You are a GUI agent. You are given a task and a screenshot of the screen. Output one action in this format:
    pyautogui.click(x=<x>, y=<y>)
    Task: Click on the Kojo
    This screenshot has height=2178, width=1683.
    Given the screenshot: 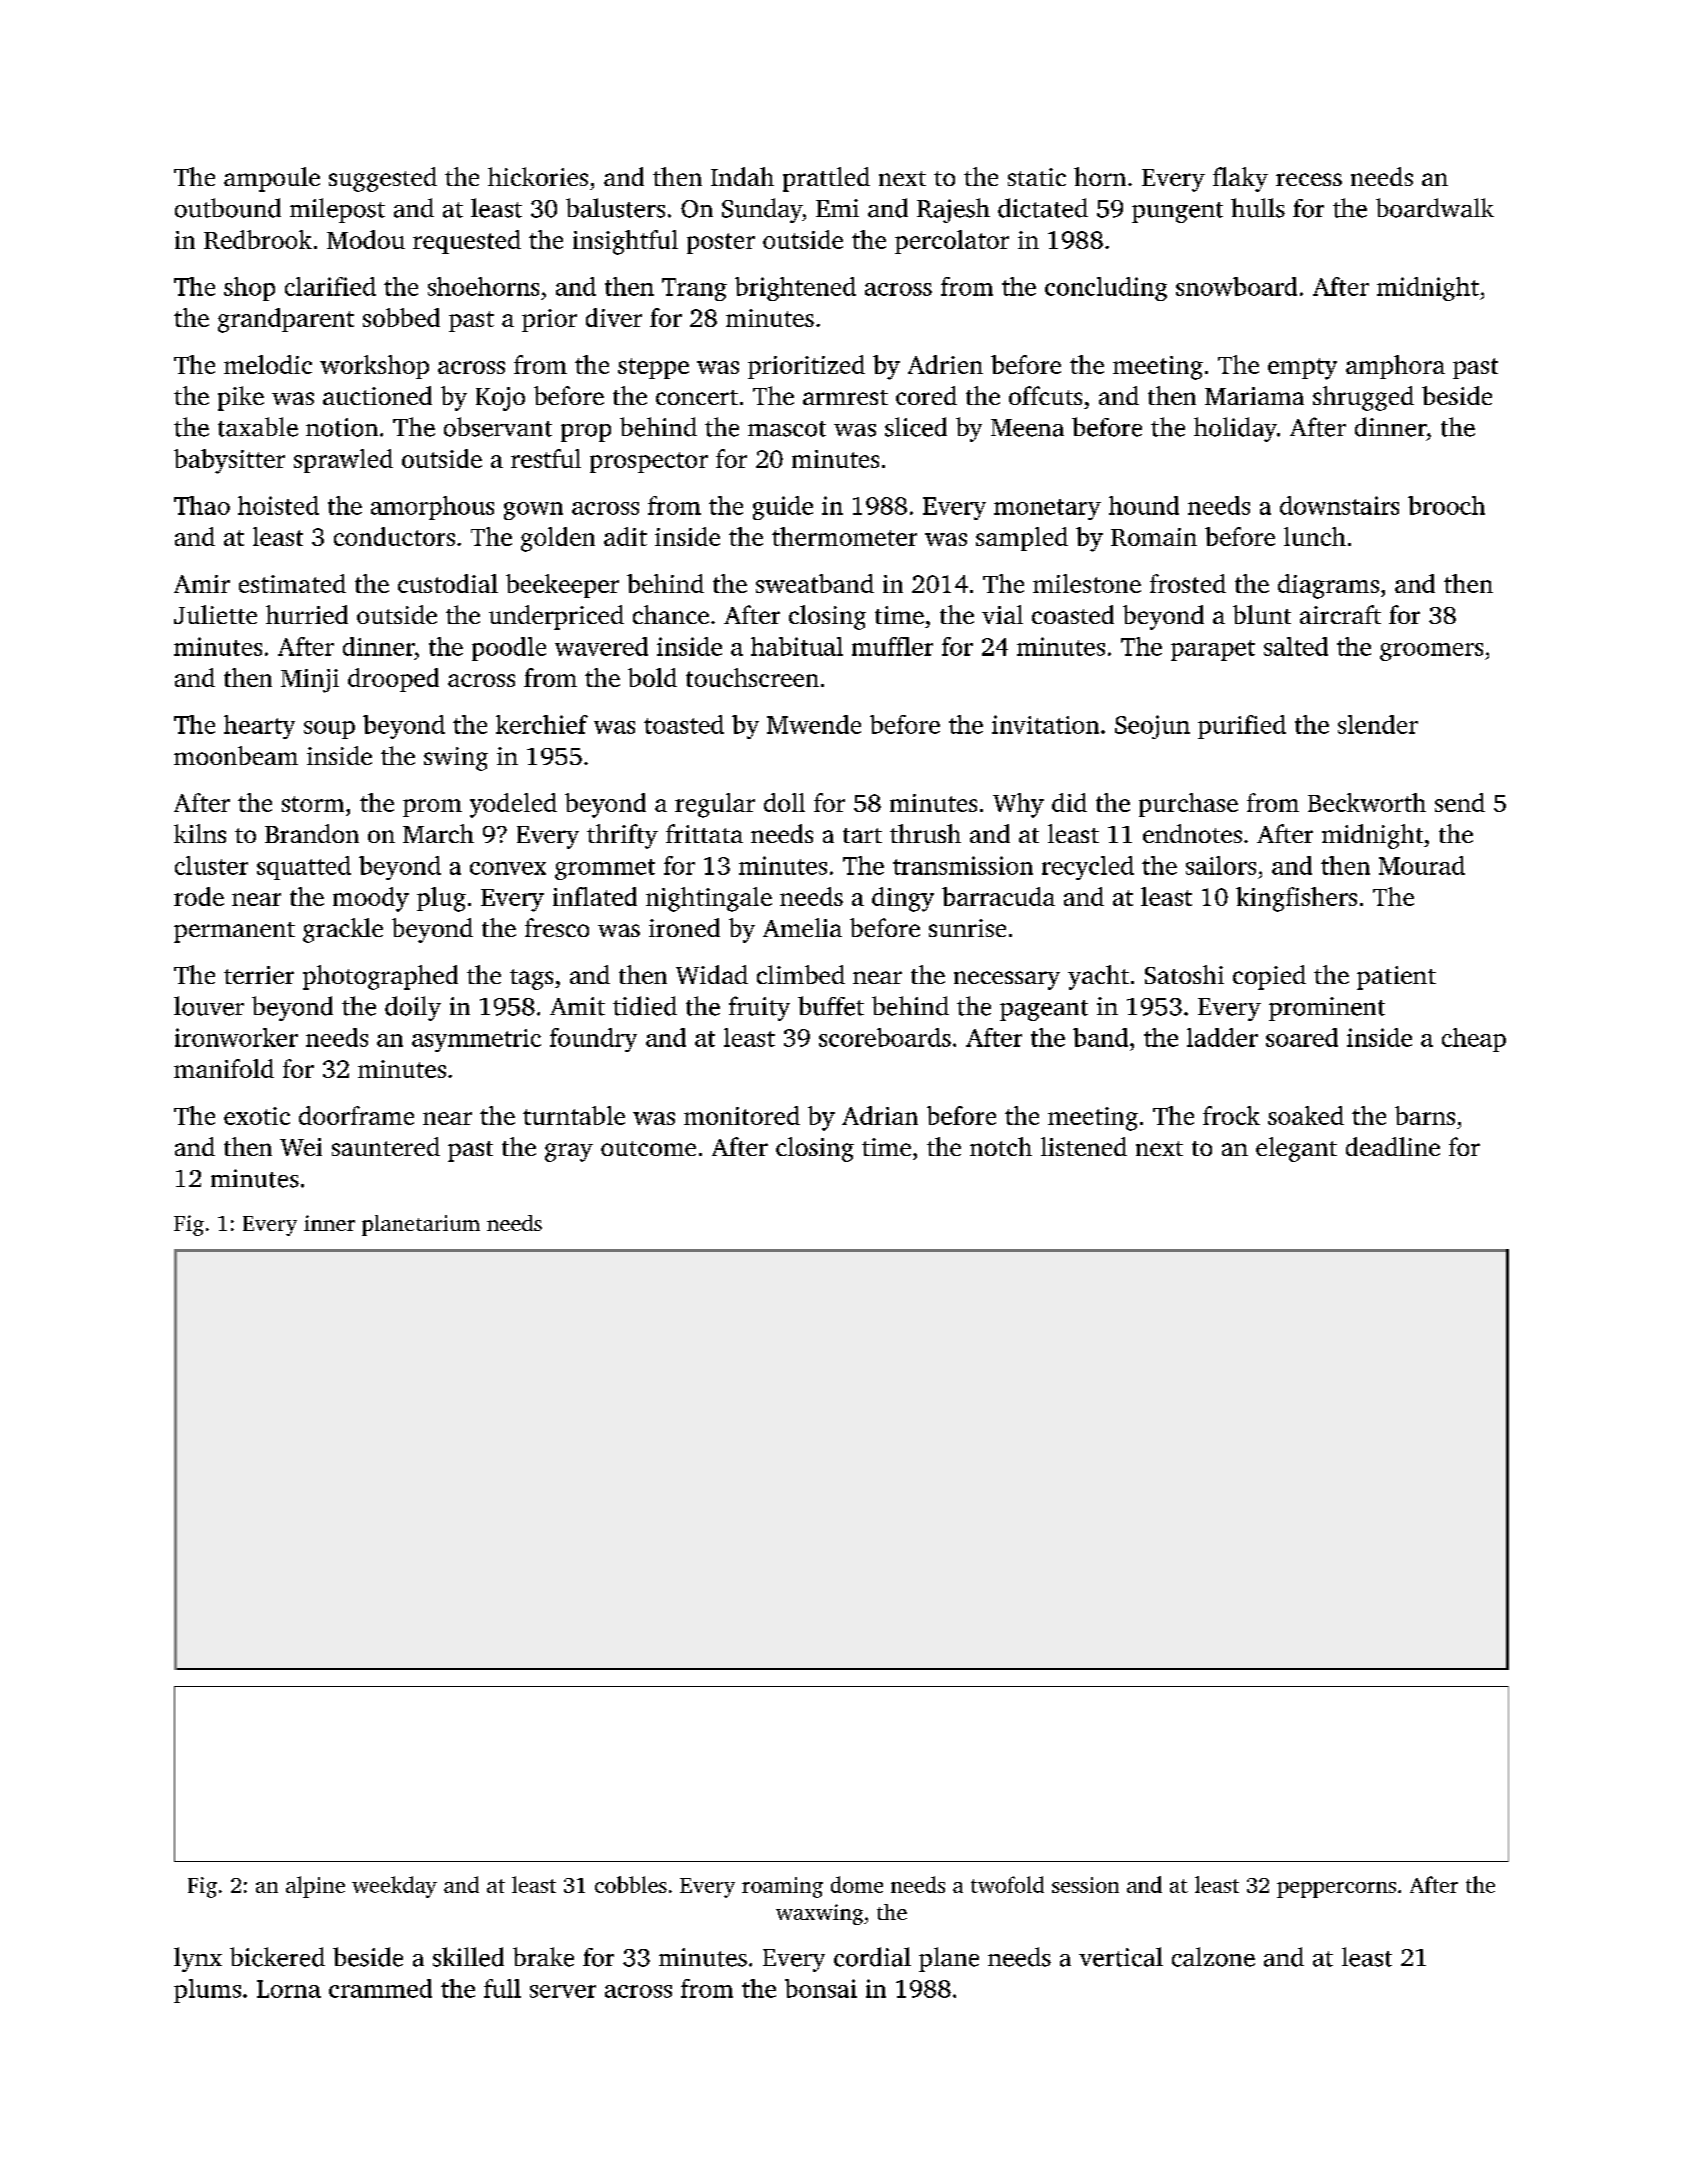 What is the action you would take?
    pyautogui.click(x=500, y=399)
